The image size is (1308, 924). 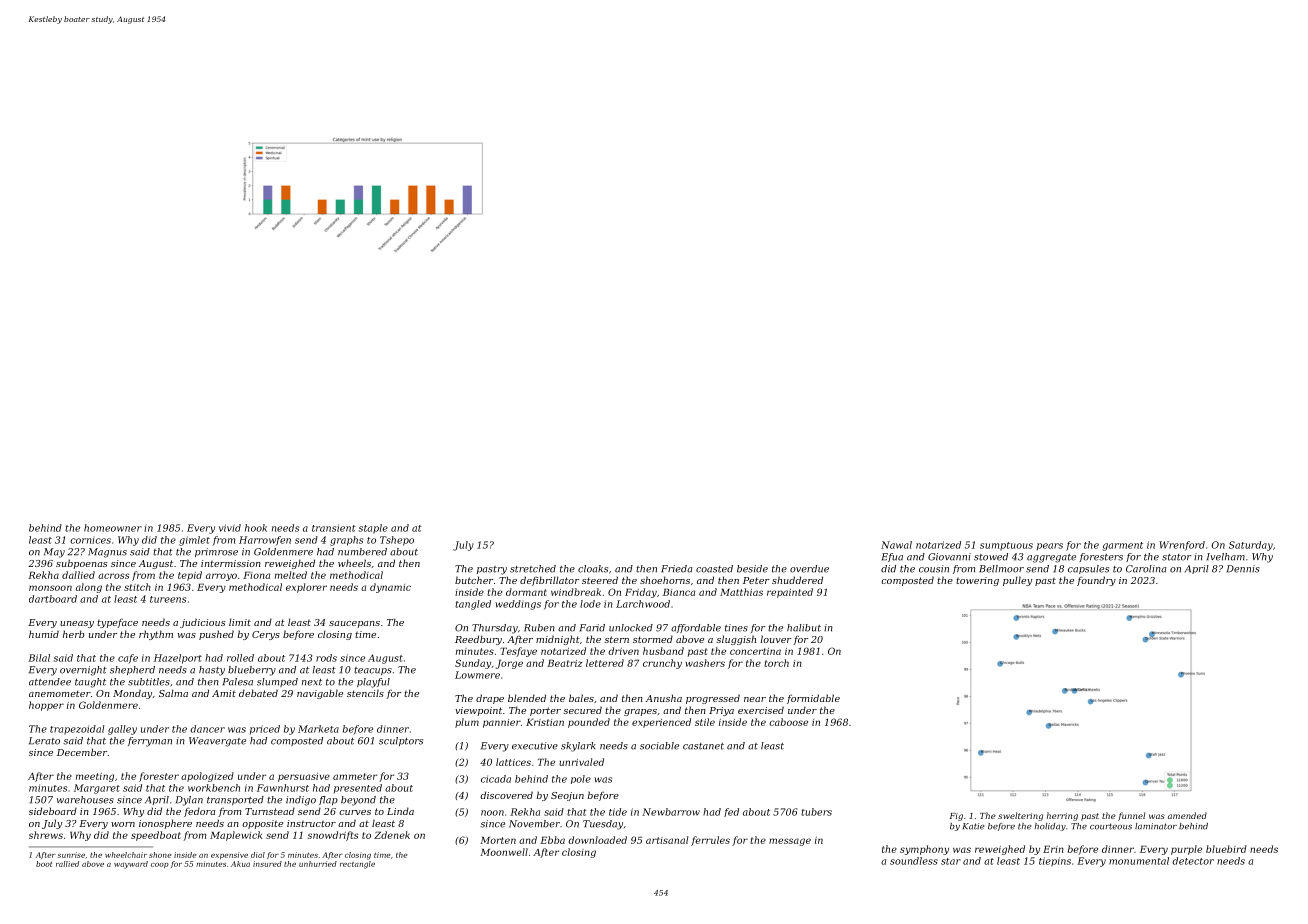 I want to click on herring, so click(x=1062, y=816).
